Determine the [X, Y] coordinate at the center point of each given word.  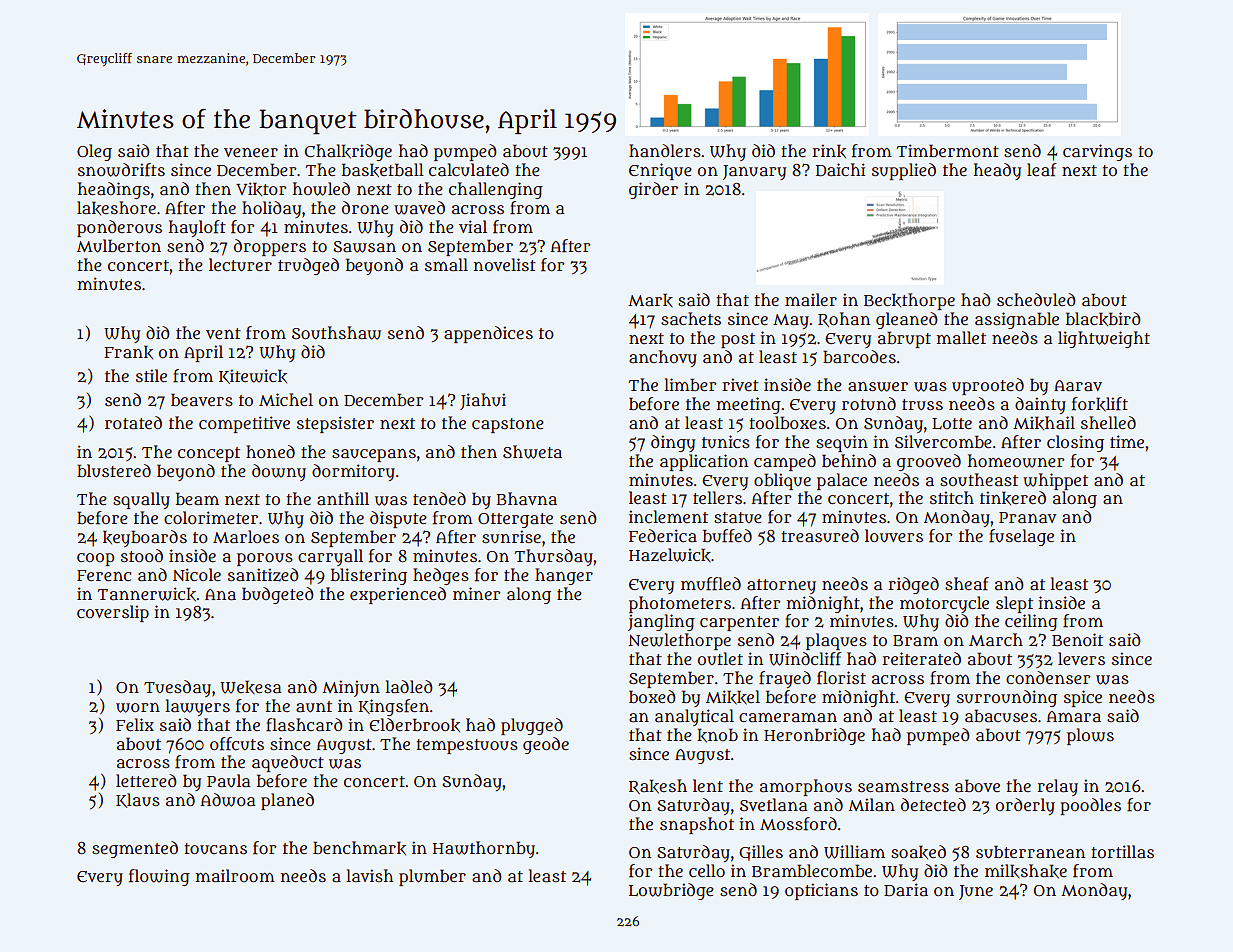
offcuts [237, 744]
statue [738, 518]
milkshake [1026, 871]
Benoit [1077, 639]
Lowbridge [671, 891]
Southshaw [336, 333]
